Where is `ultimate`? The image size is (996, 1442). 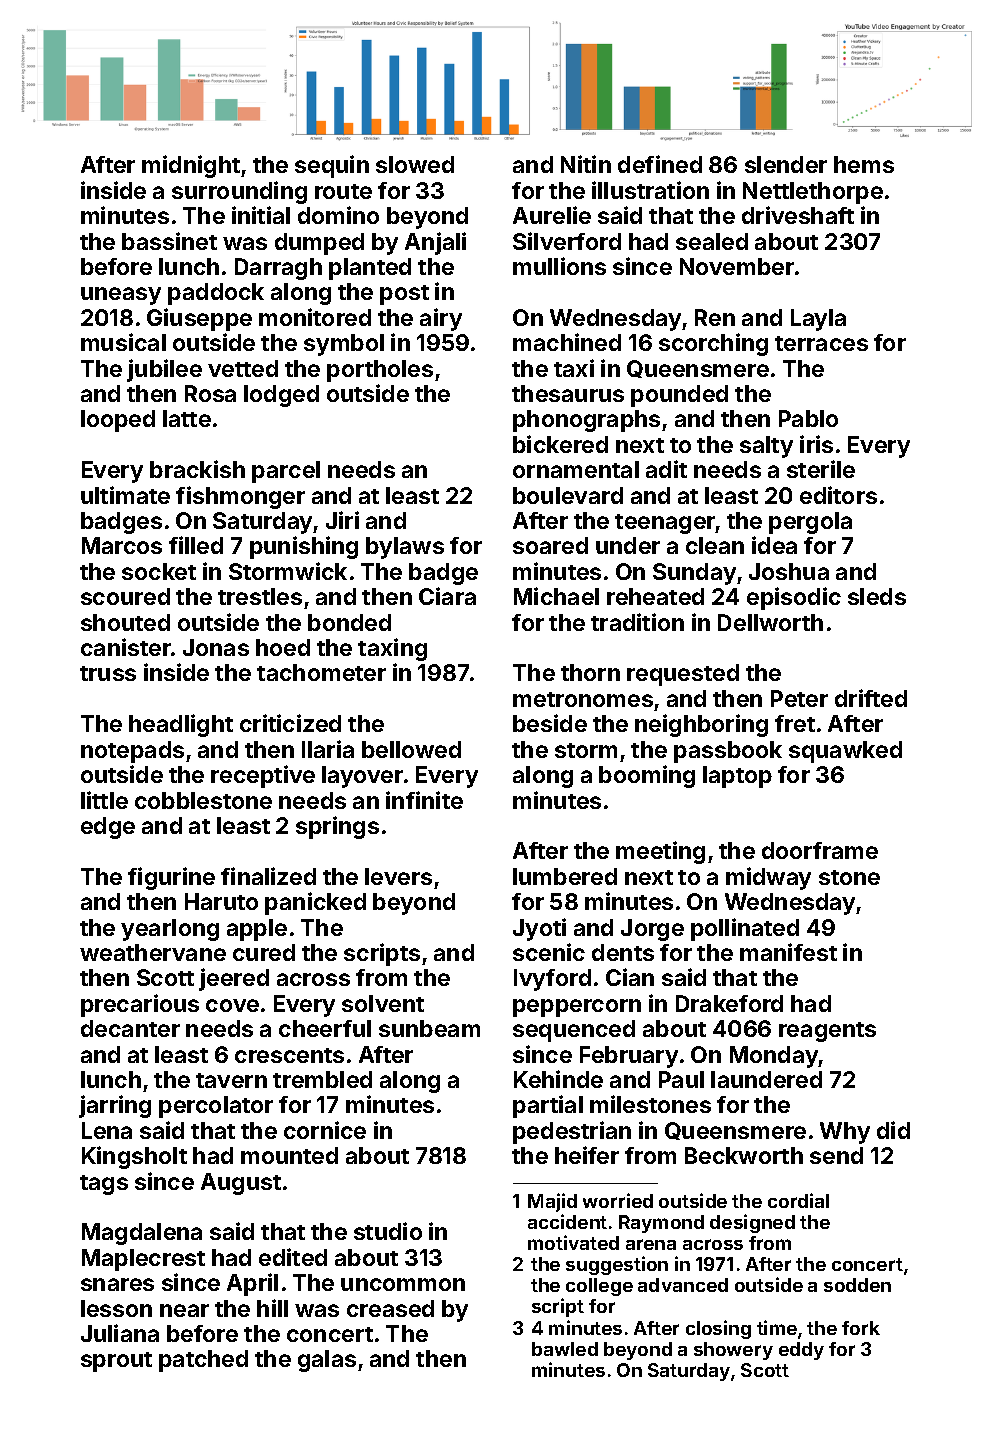
ultimate is located at coordinates (125, 495).
